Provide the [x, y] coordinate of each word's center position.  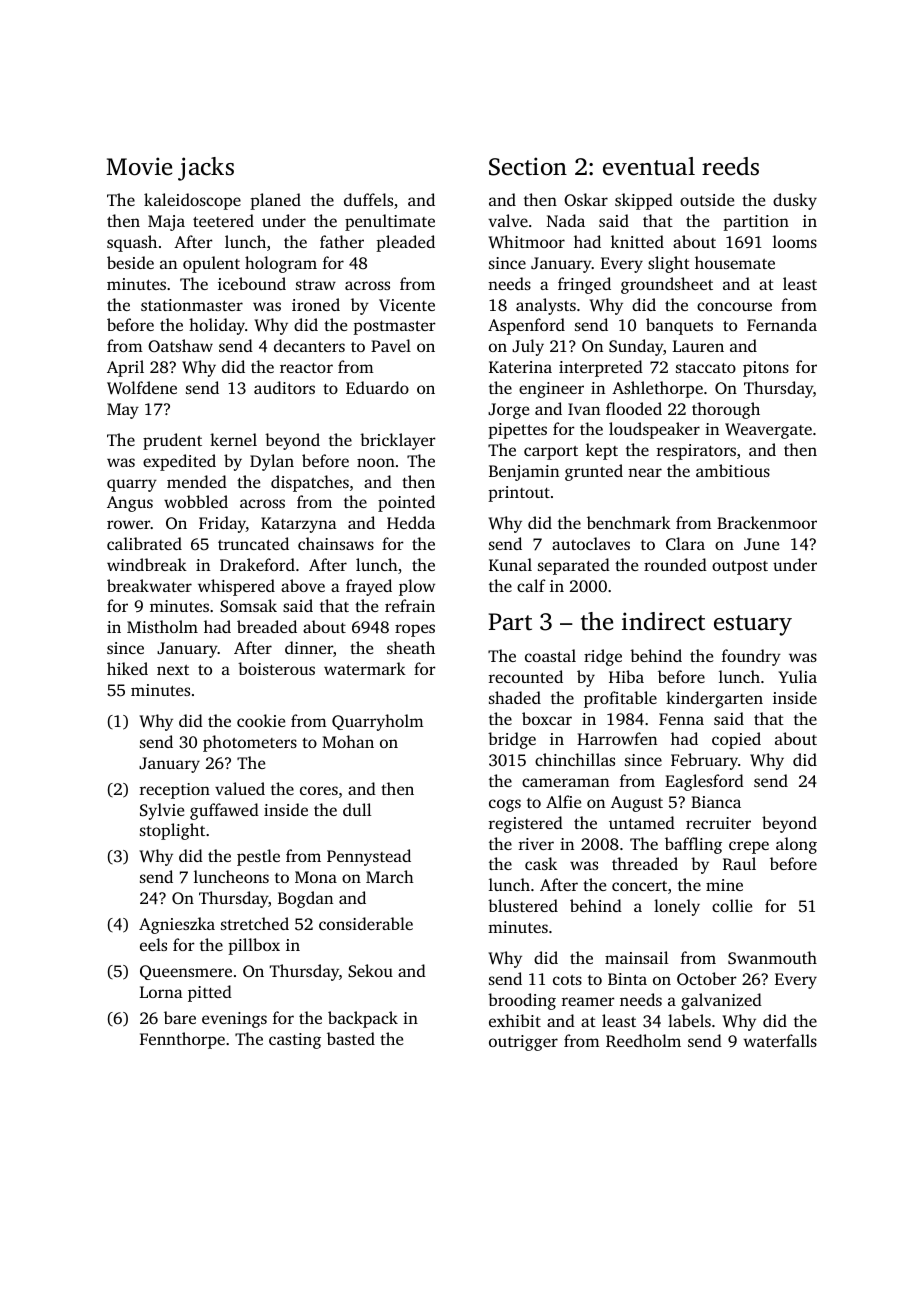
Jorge [508, 411]
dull [357, 809]
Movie [139, 166]
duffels [368, 199]
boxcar [547, 718]
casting [295, 1041]
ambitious [733, 470]
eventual [649, 166]
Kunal [510, 564]
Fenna [681, 719]
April [125, 368]
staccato [706, 368]
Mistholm [162, 626]
